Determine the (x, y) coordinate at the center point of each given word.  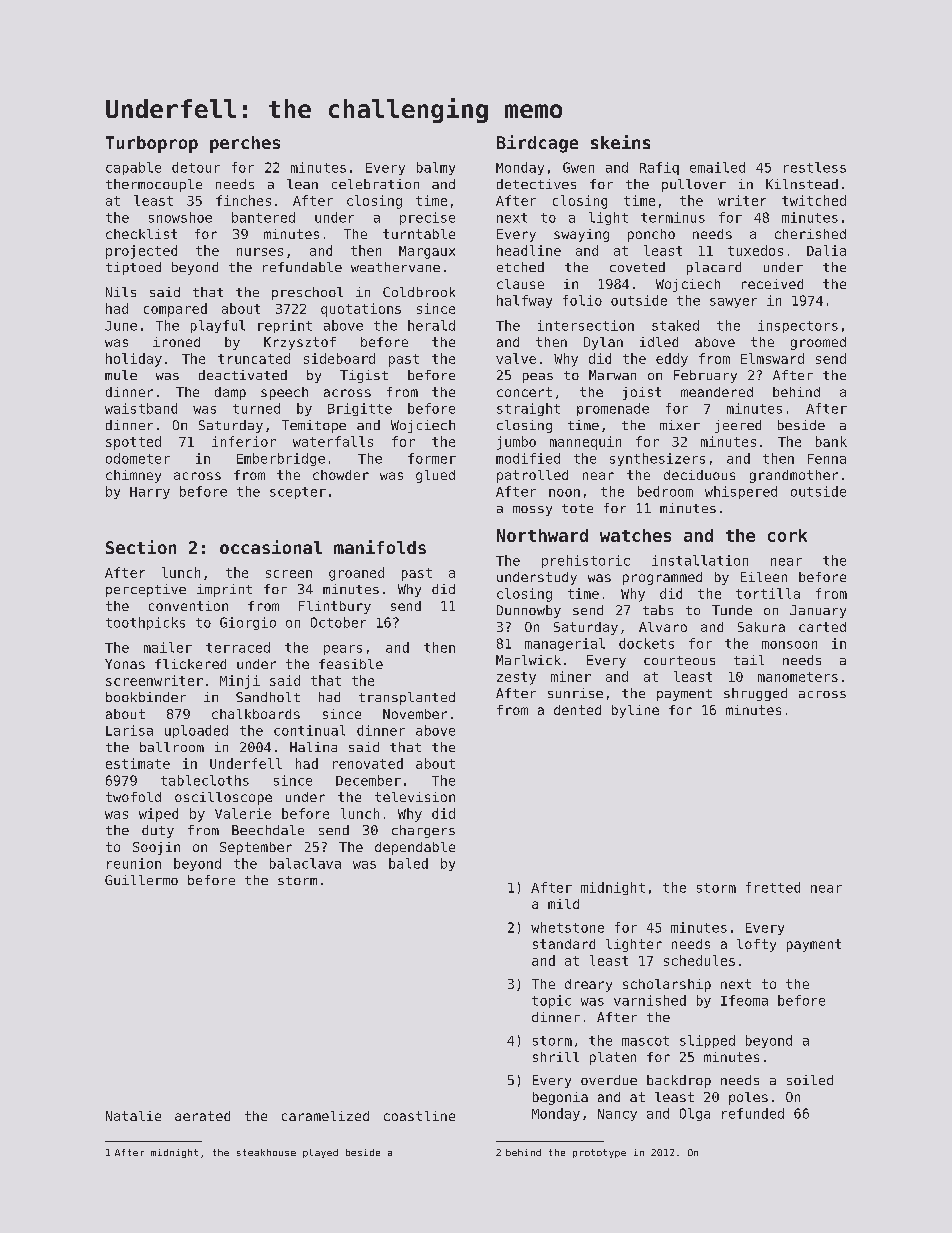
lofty (756, 945)
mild (563, 904)
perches (245, 144)
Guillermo (141, 880)
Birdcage (537, 144)
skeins (620, 142)
